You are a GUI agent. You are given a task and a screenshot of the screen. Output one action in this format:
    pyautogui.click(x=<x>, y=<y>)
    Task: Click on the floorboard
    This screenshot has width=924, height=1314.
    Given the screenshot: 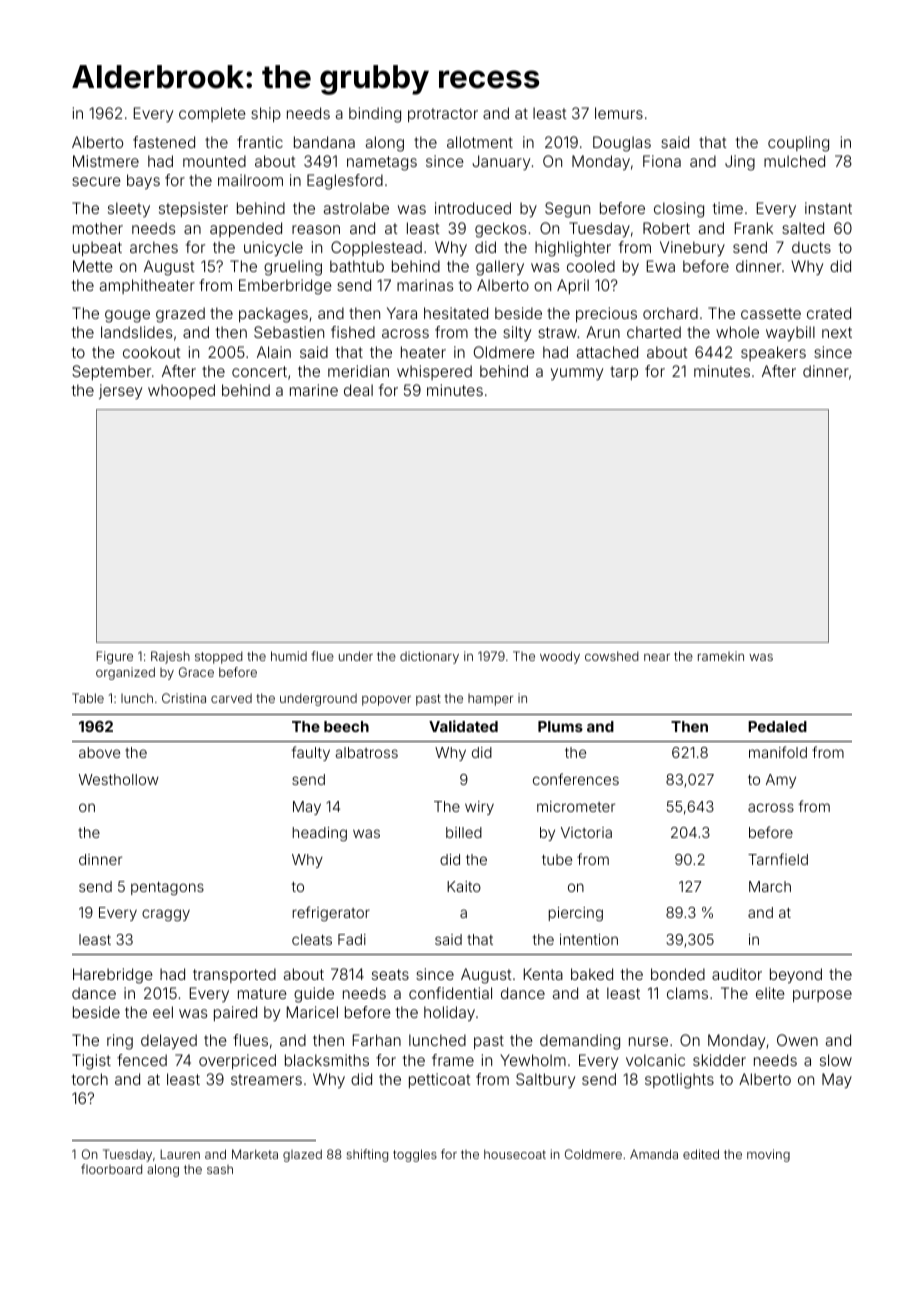 What is the action you would take?
    pyautogui.click(x=111, y=1169)
